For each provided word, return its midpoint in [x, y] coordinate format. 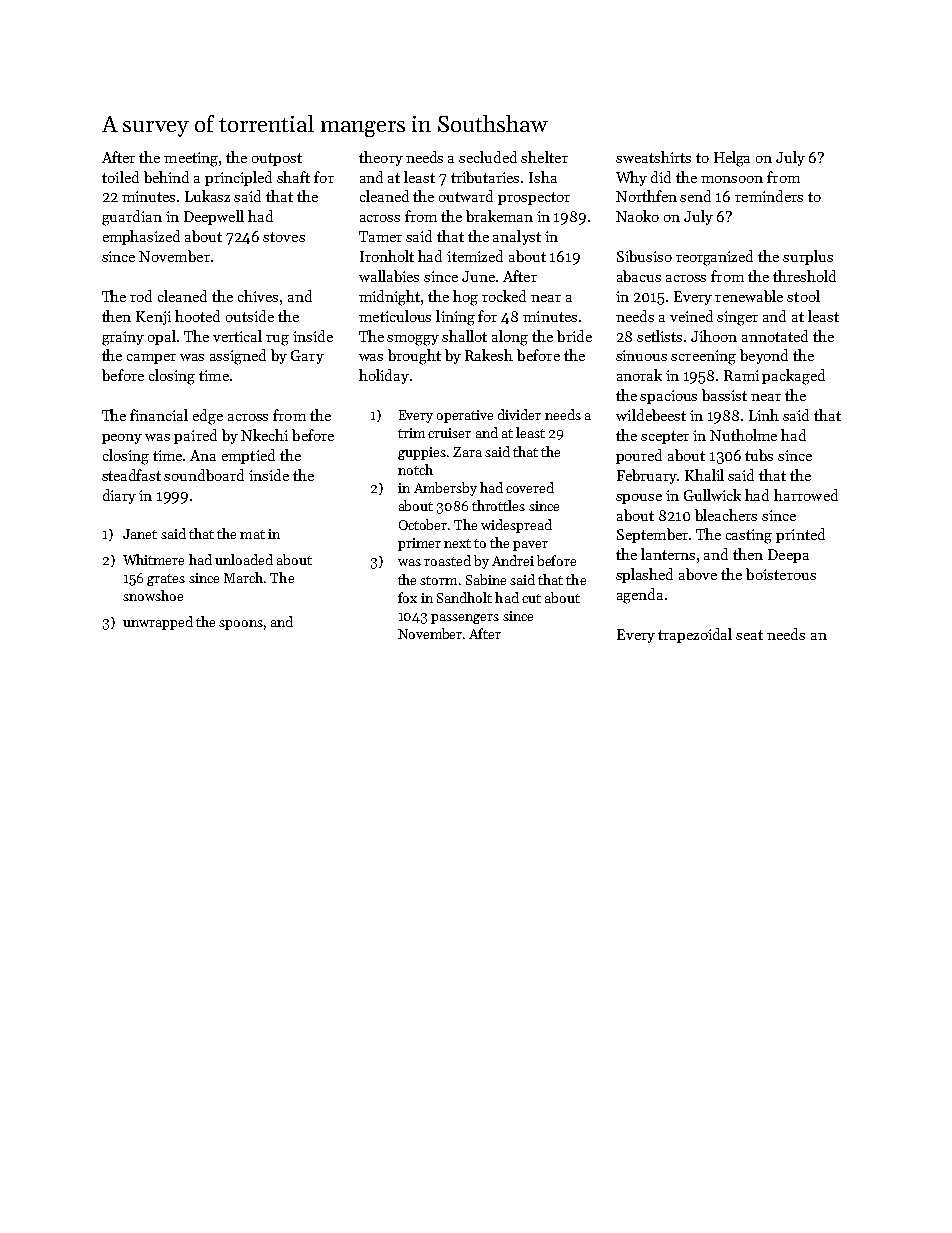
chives [258, 296]
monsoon [732, 179]
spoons [241, 625]
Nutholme [743, 435]
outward [466, 196]
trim [411, 433]
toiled [120, 177]
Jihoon [714, 336]
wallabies [389, 276]
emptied [248, 456]
